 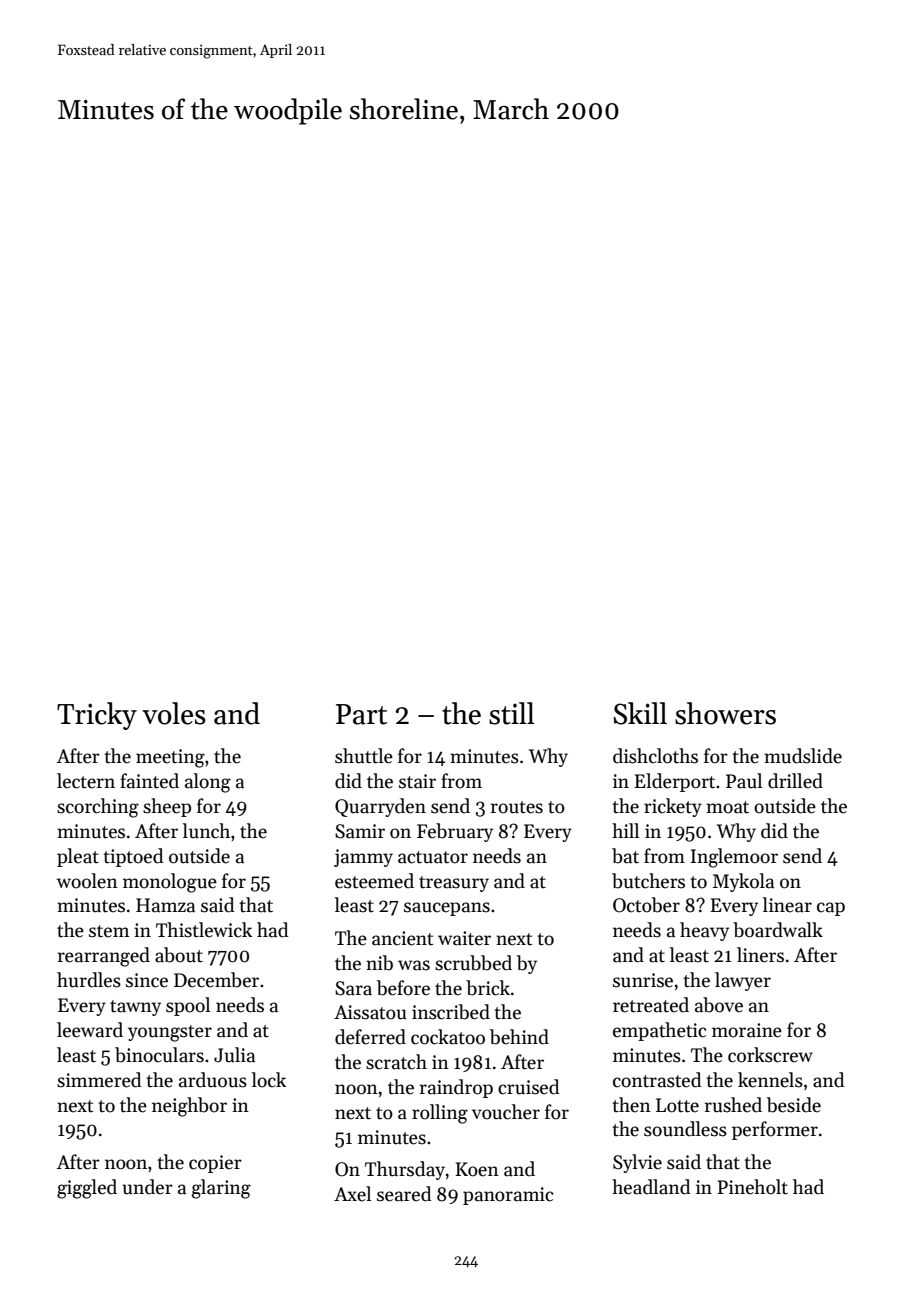 What do you see at coordinates (174, 713) in the image?
I see `voles` at bounding box center [174, 713].
